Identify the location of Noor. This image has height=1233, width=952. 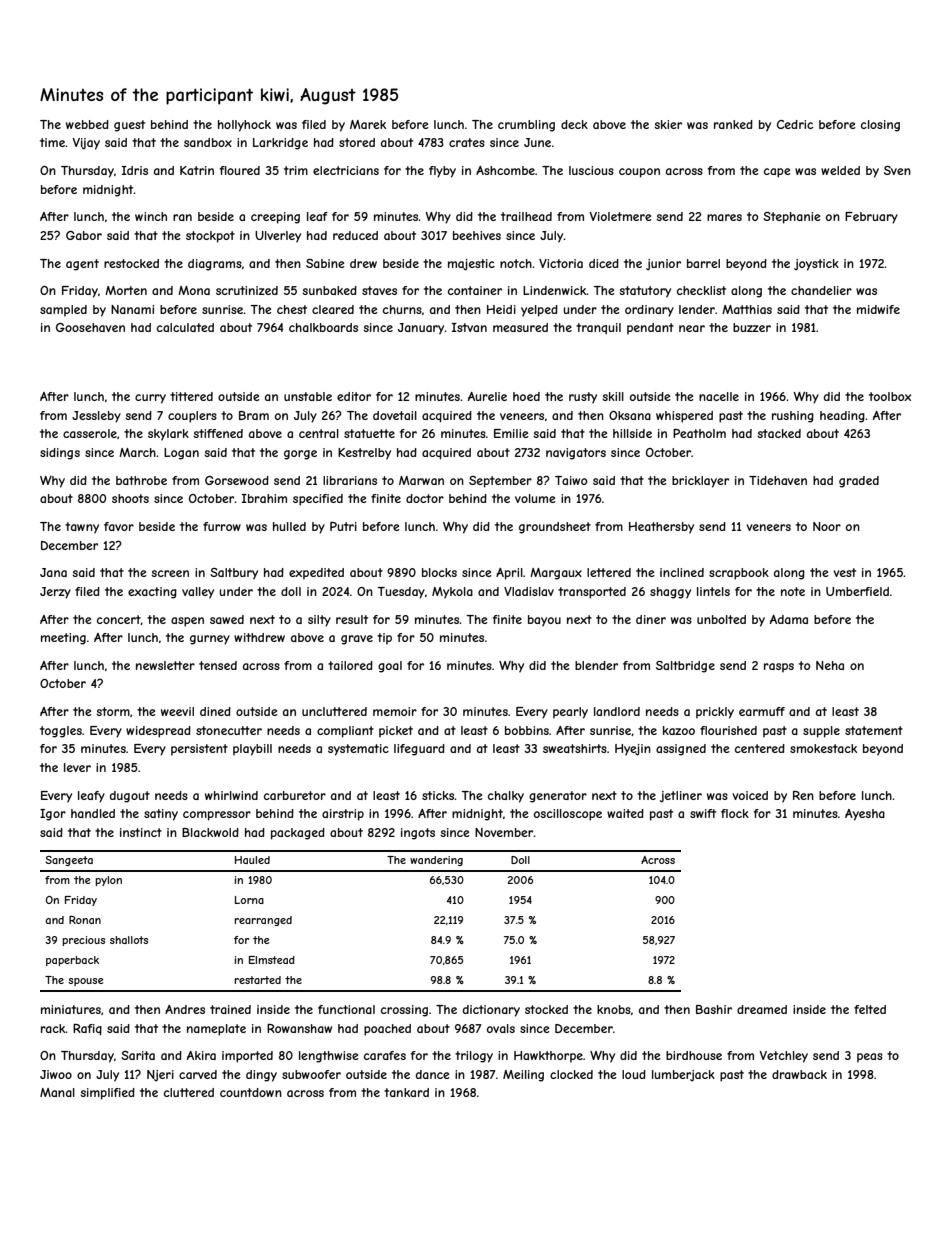
(827, 526).
